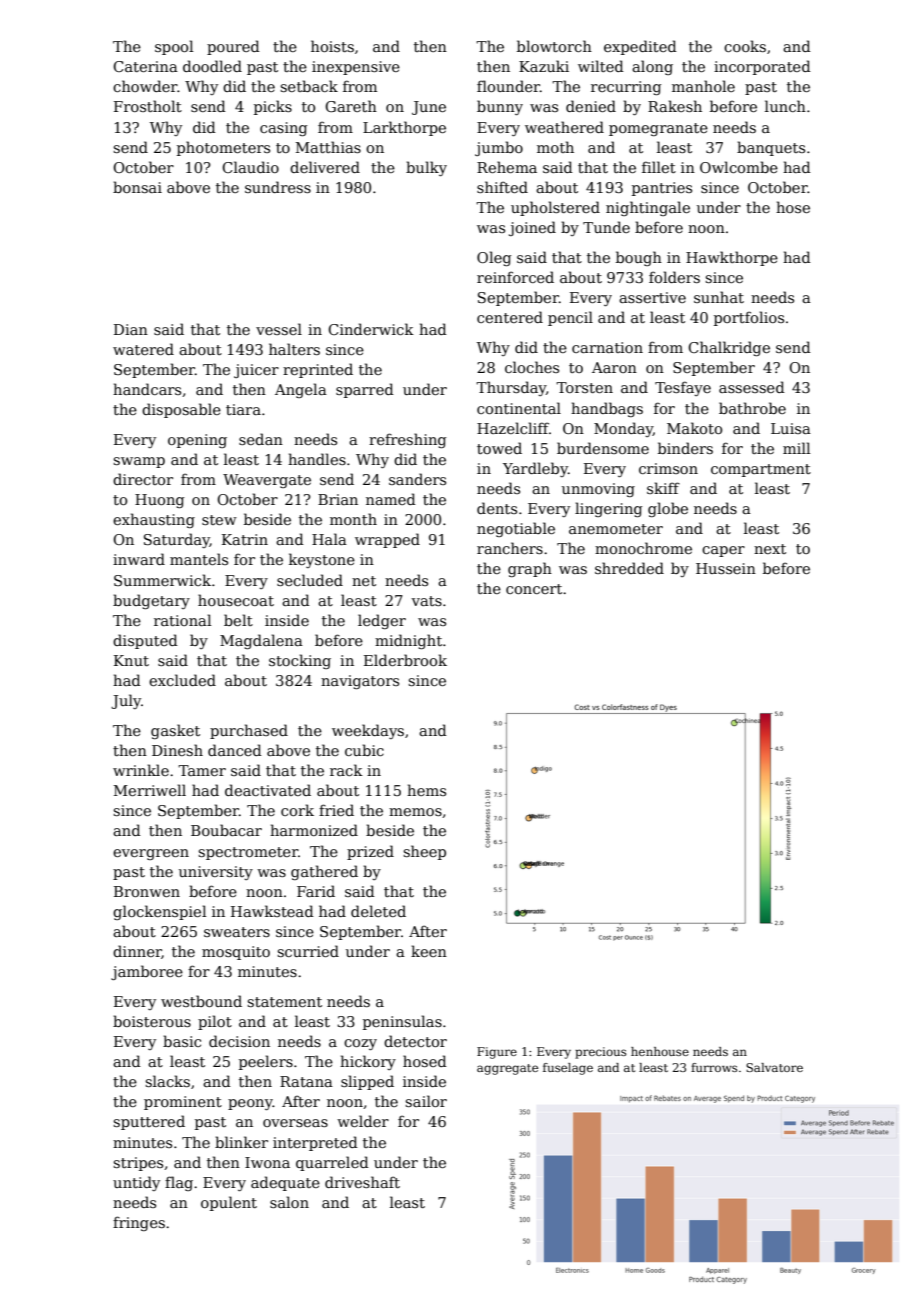 This image has width=924, height=1308. What do you see at coordinates (289, 1202) in the image?
I see `salon` at bounding box center [289, 1202].
